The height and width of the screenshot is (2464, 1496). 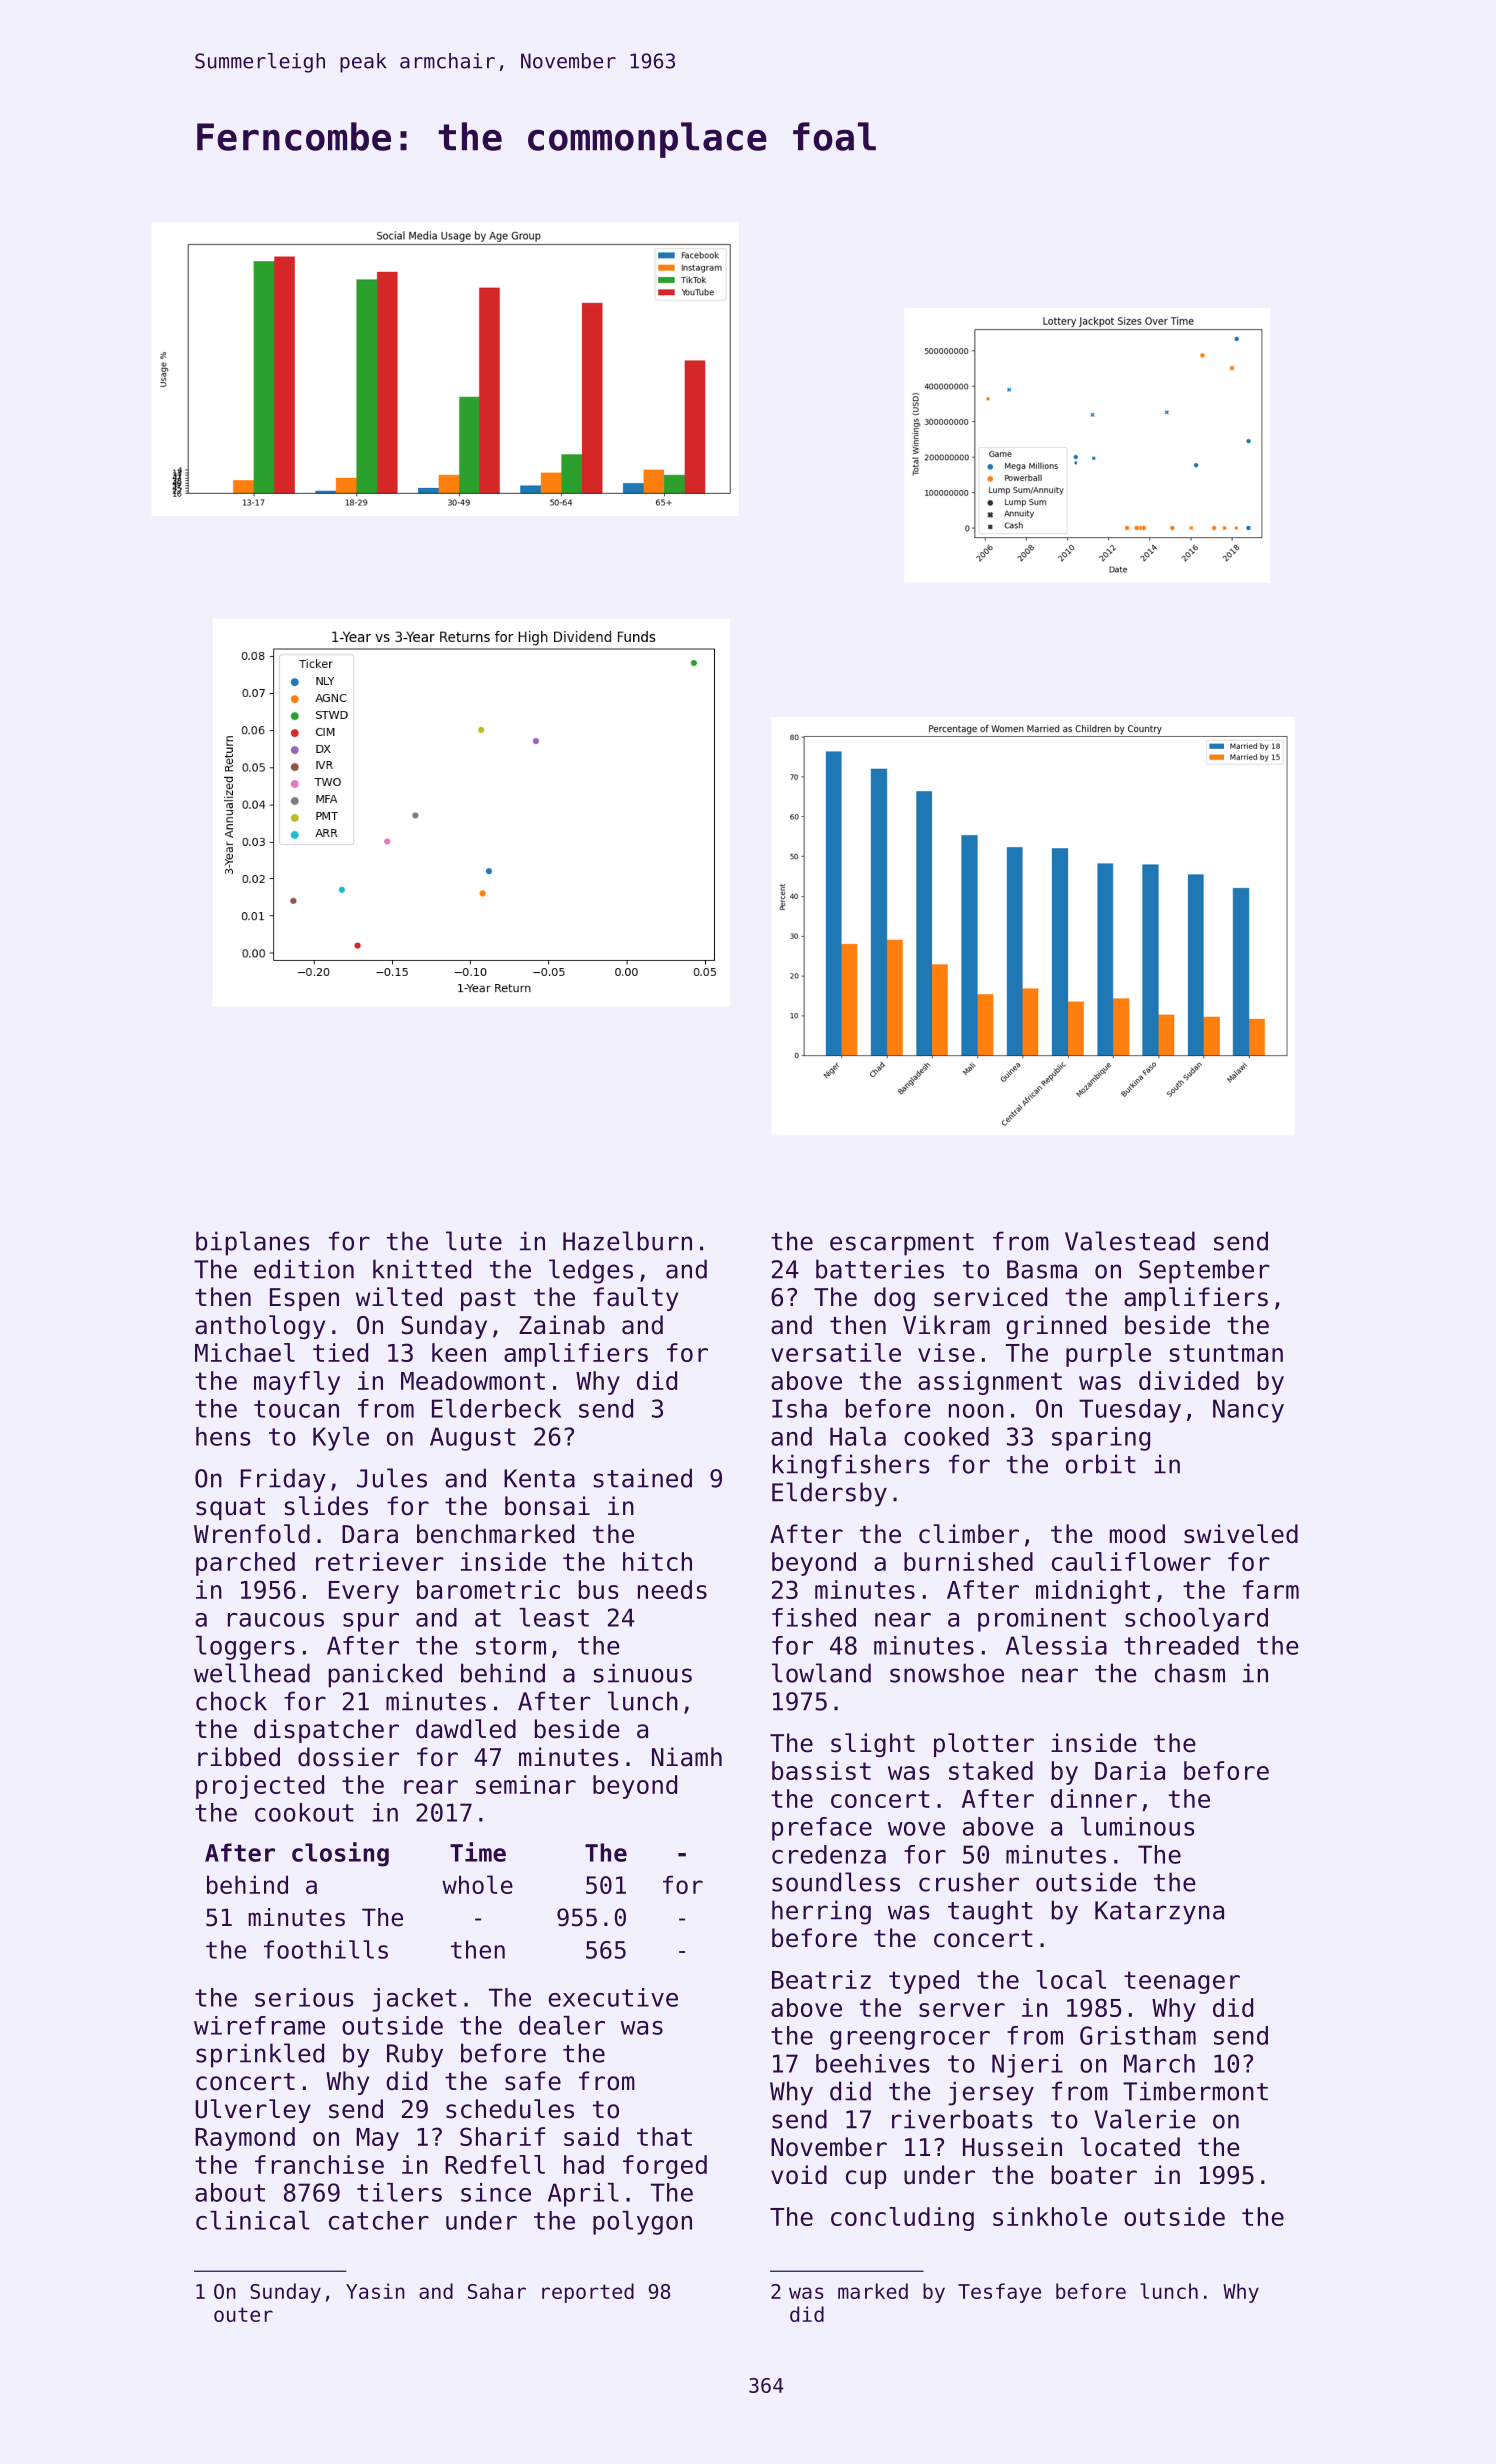 I want to click on Hazelburn, so click(x=627, y=1241).
